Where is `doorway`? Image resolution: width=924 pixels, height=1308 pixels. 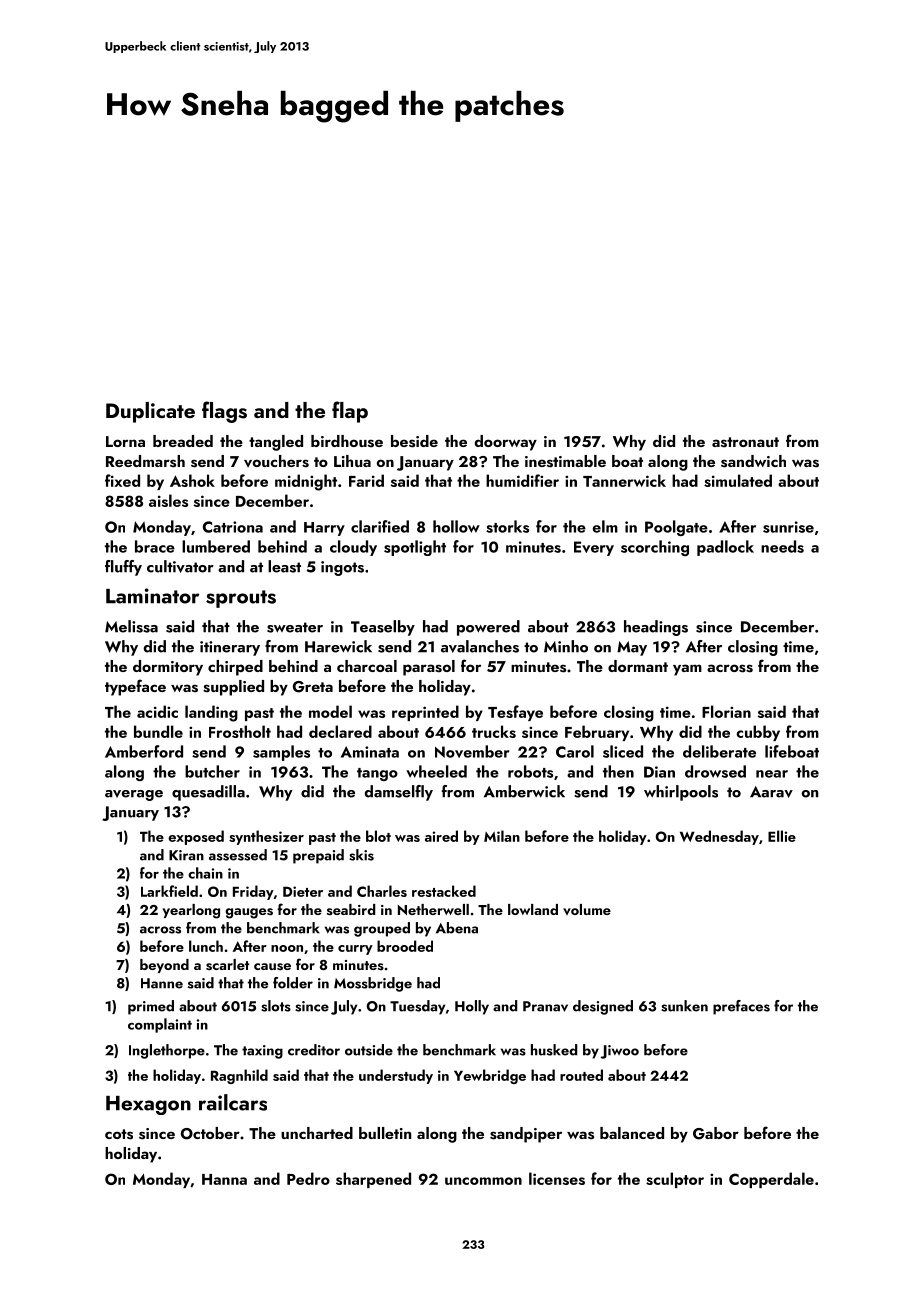 doorway is located at coordinates (506, 443).
